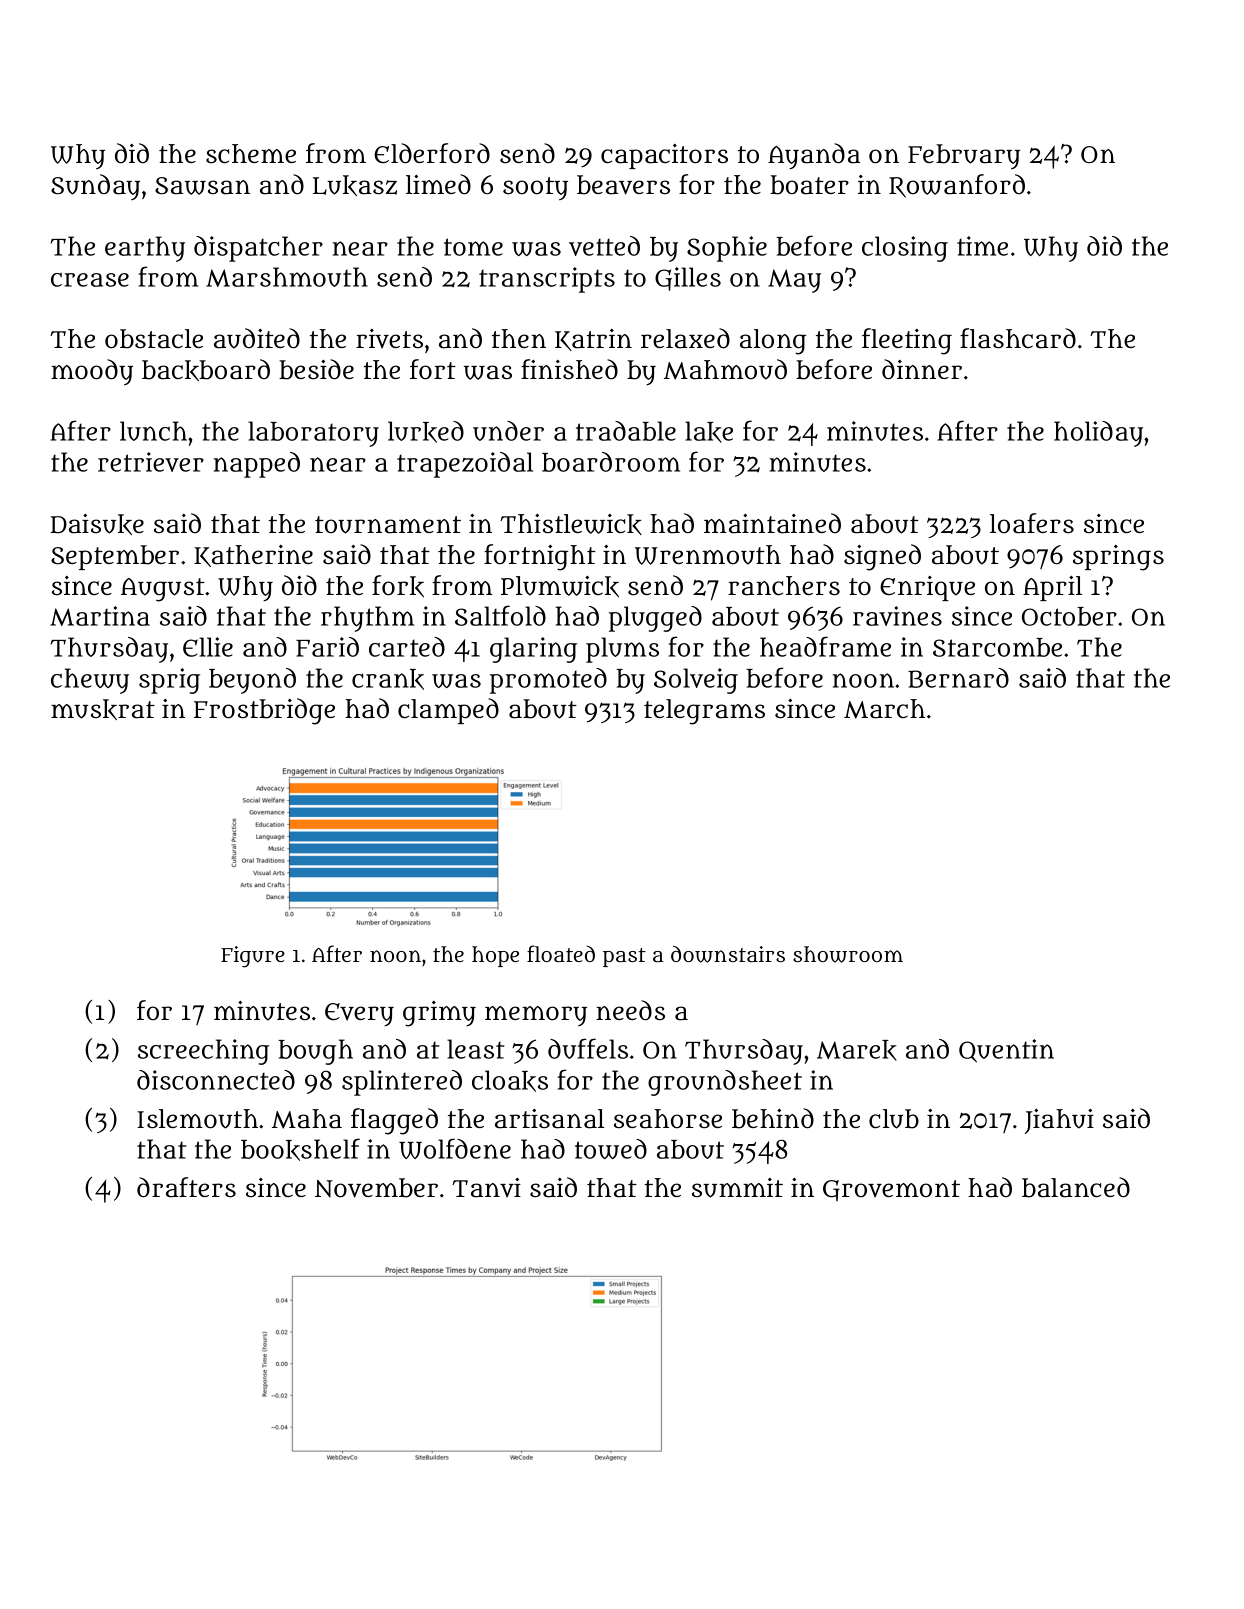 This page has height=1609, width=1244. What do you see at coordinates (439, 1014) in the page?
I see `grimy` at bounding box center [439, 1014].
